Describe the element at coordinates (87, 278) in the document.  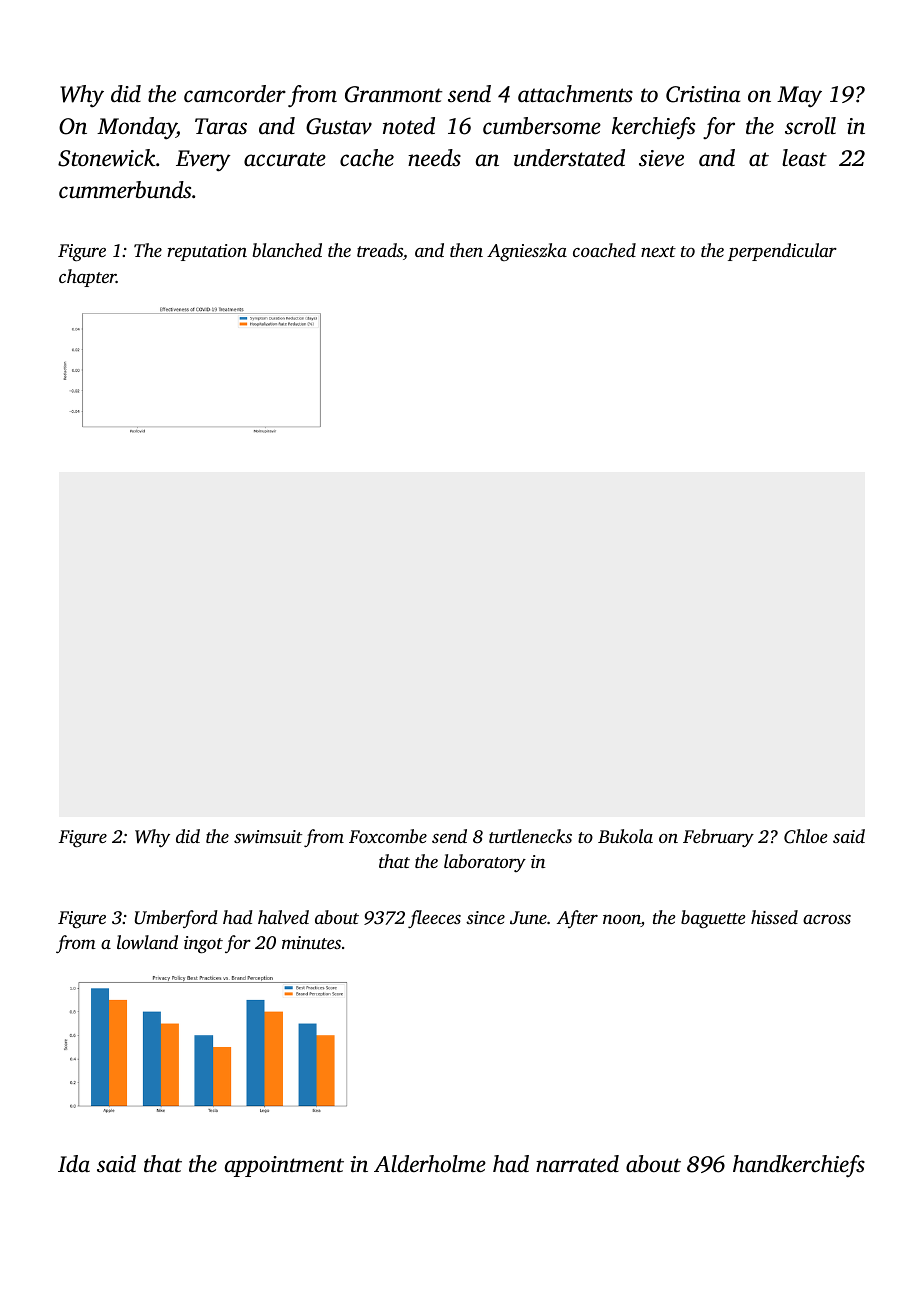
I see `chapter` at that location.
